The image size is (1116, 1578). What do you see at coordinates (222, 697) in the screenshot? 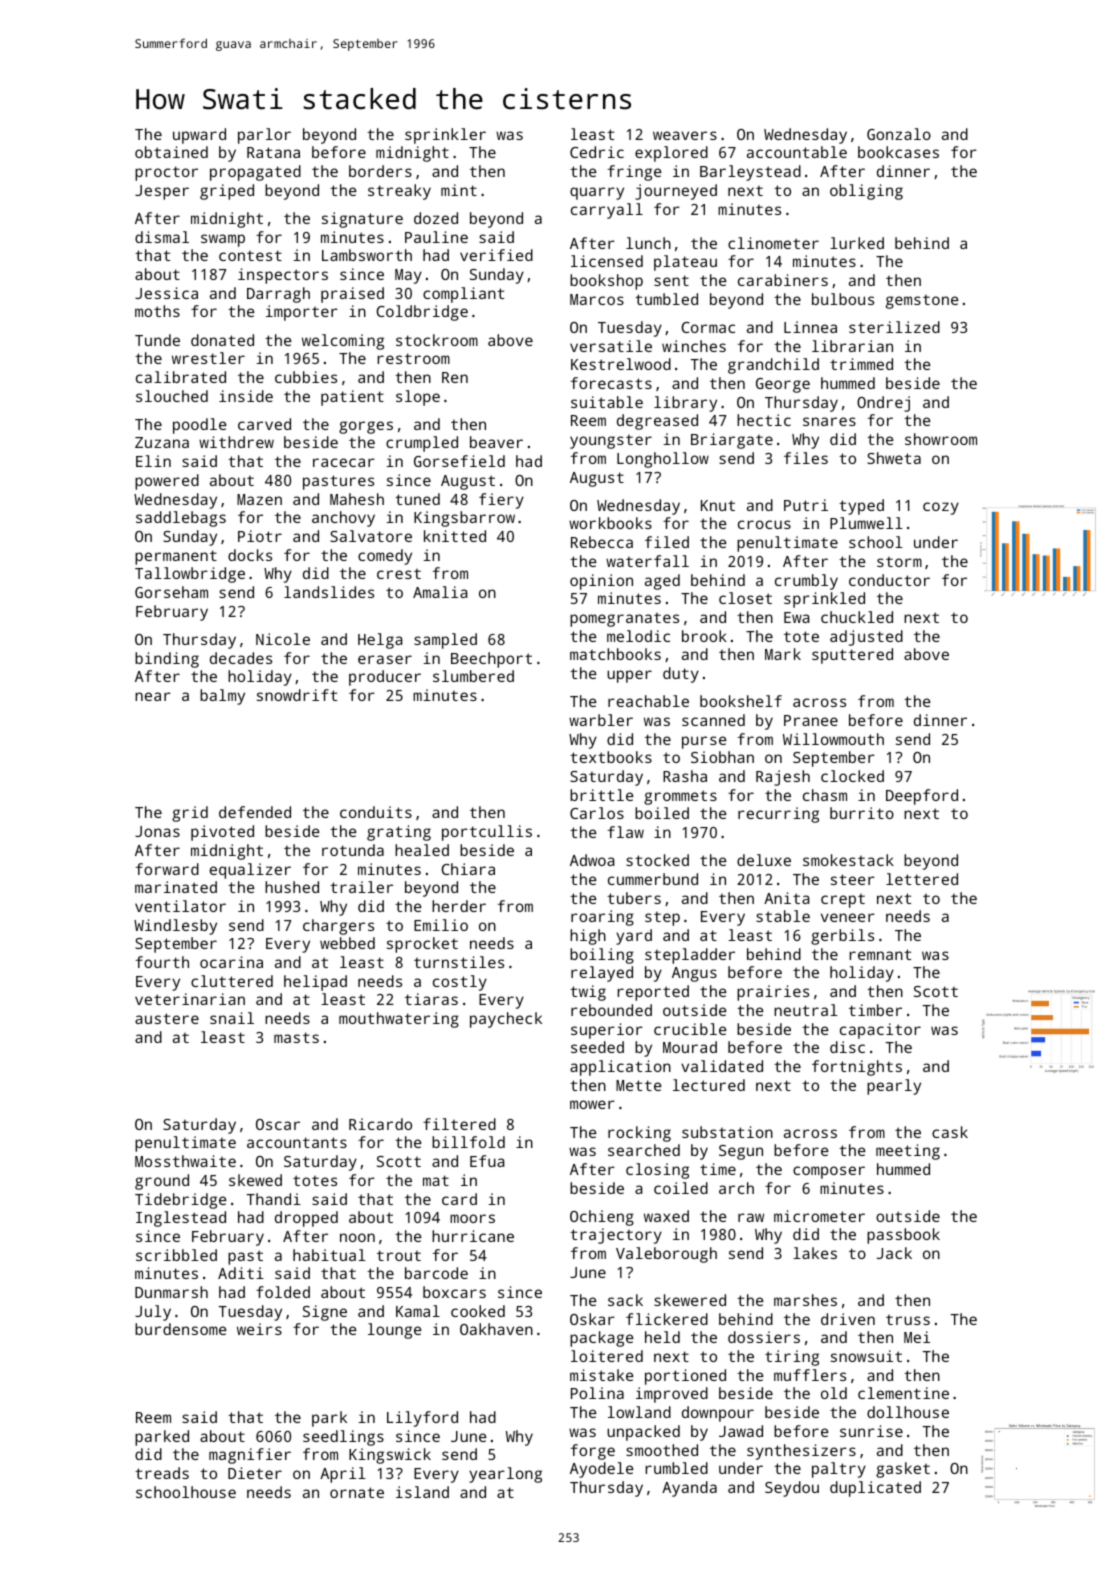
I see `balmy` at bounding box center [222, 697].
